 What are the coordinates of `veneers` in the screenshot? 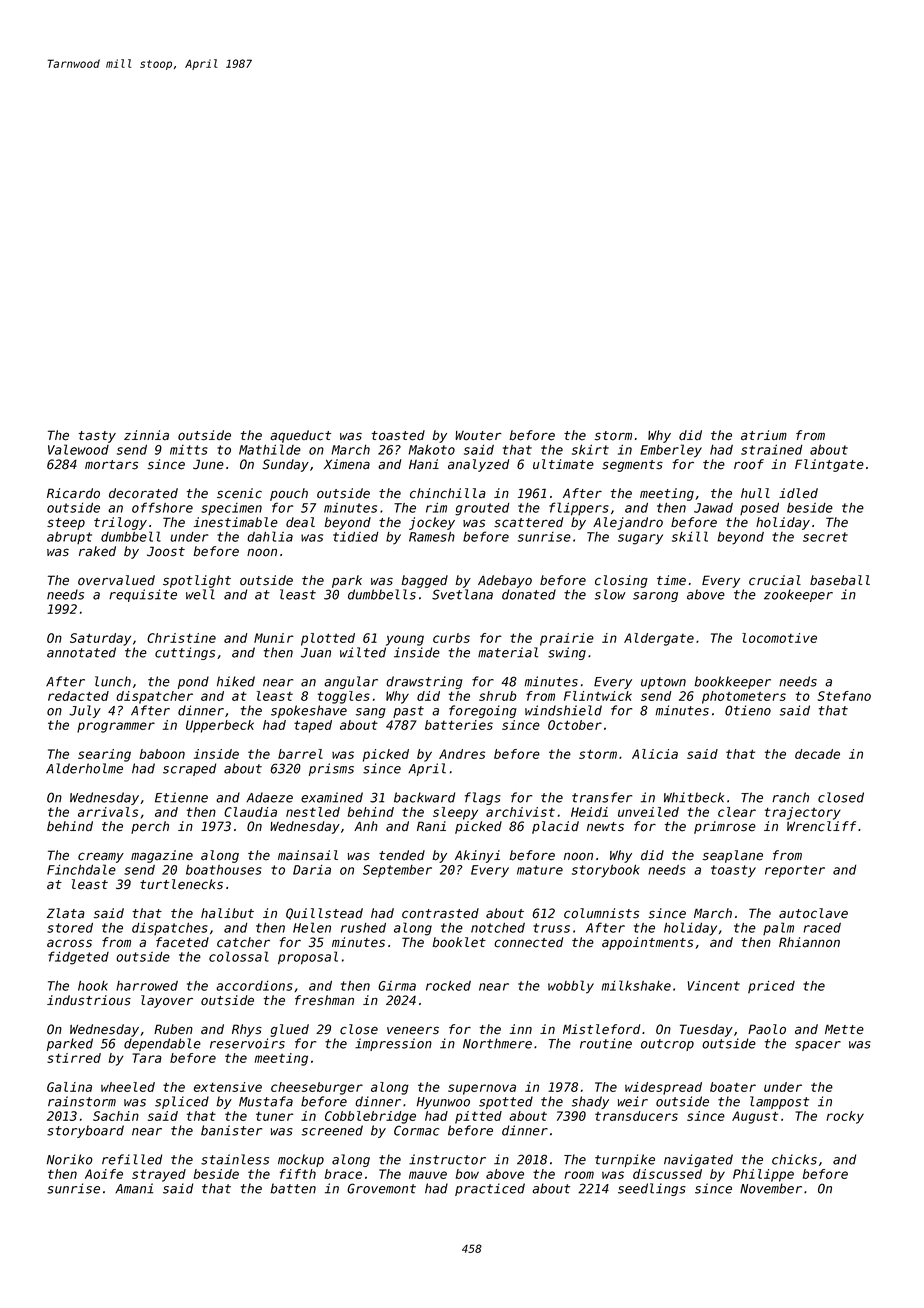 It's located at (413, 1030).
